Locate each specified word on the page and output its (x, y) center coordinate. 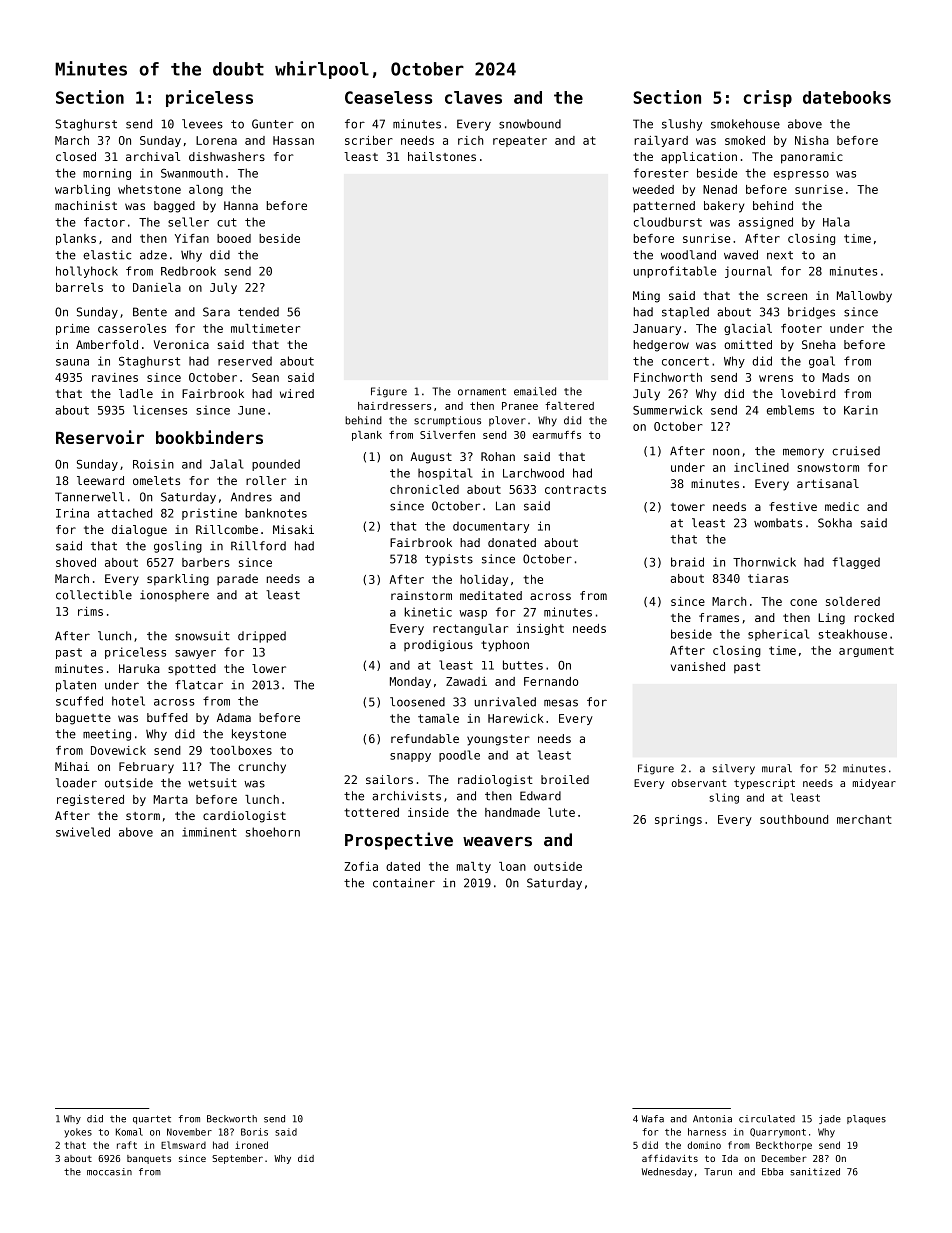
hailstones (442, 156)
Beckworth (232, 1119)
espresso (801, 175)
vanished (698, 666)
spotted (192, 669)
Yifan (192, 238)
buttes (523, 665)
